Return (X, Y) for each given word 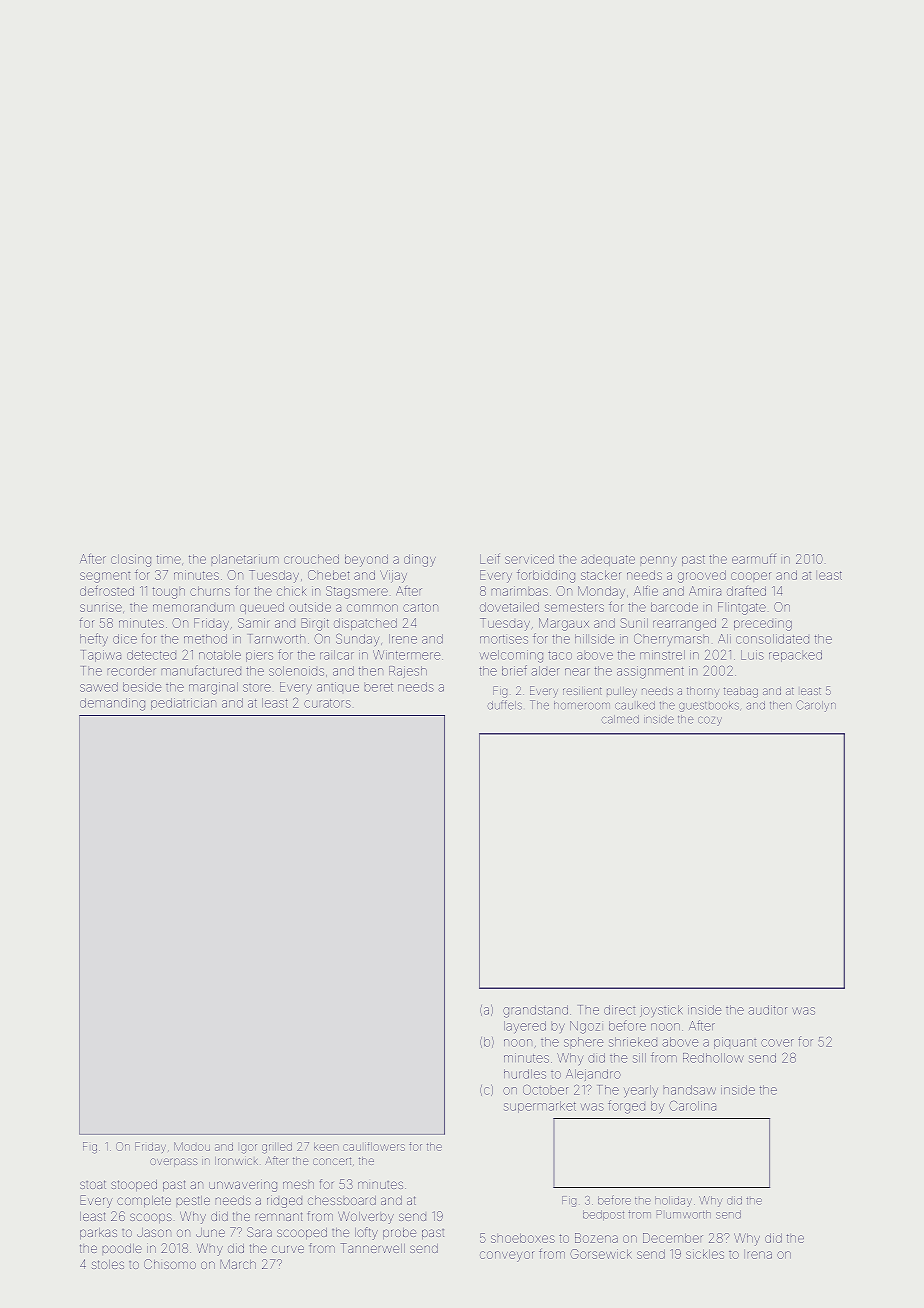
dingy (420, 560)
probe (399, 1233)
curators (327, 703)
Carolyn (816, 706)
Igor (249, 1149)
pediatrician (183, 704)
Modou (192, 1146)
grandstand (535, 1011)
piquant (735, 1043)
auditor (767, 1010)
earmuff (754, 559)
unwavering (243, 1186)
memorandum (193, 608)
